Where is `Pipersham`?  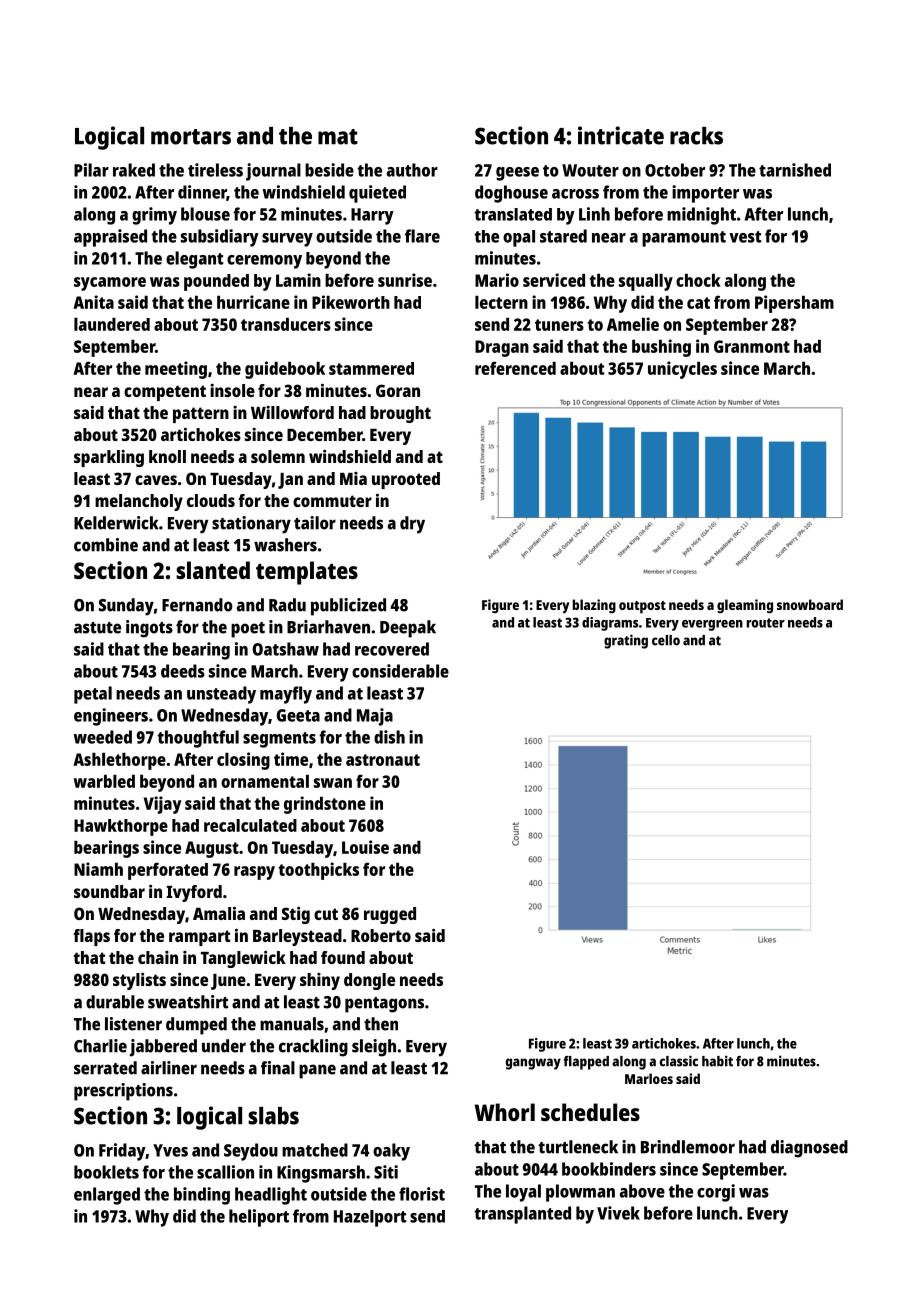 Pipersham is located at coordinates (794, 304).
